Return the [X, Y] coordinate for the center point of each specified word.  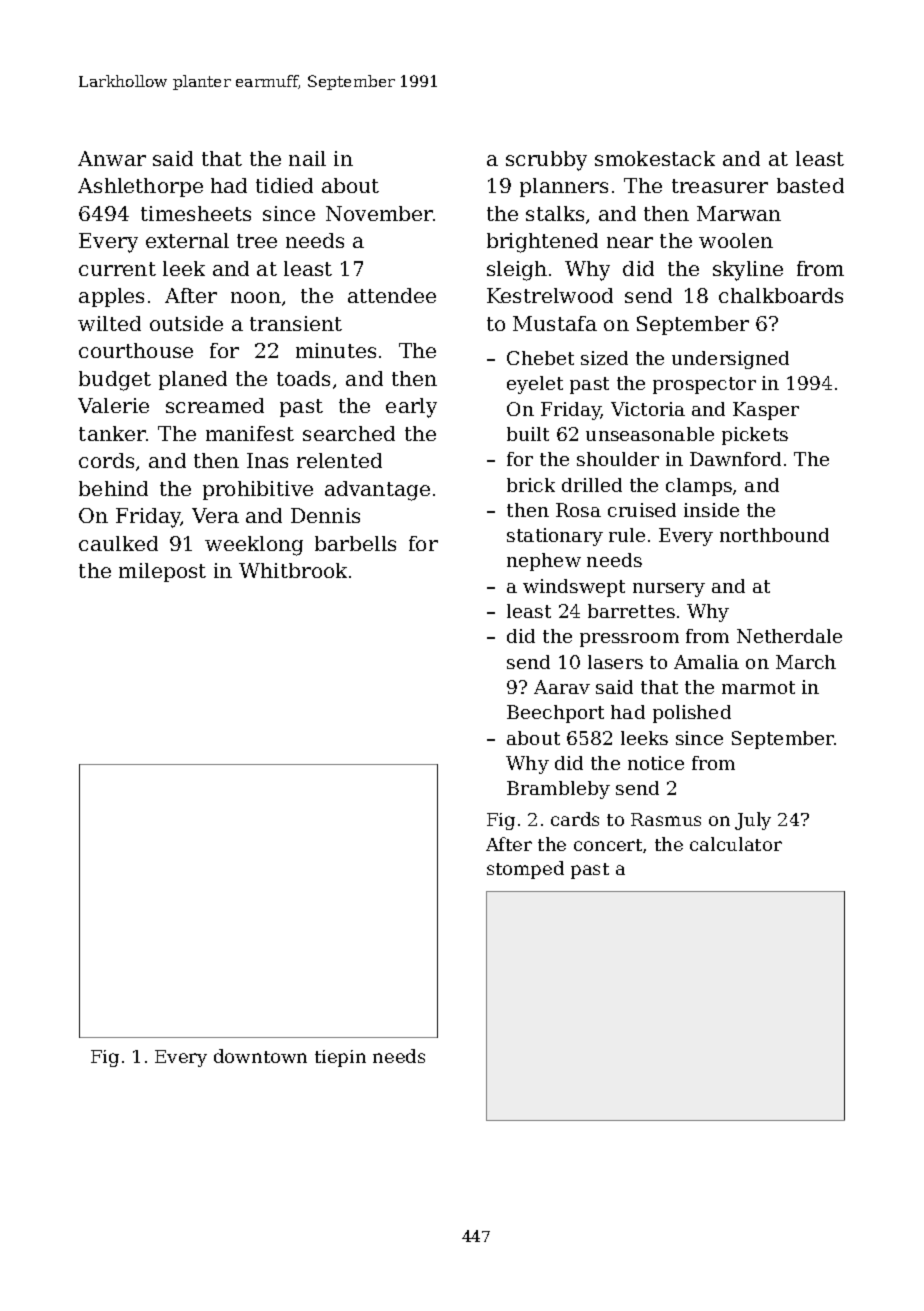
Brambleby [558, 790]
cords [106, 460]
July [753, 821]
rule [627, 535]
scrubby [546, 161]
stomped [525, 870]
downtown [260, 1056]
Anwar [112, 158]
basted [810, 185]
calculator [736, 844]
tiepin [340, 1058]
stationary [555, 537]
